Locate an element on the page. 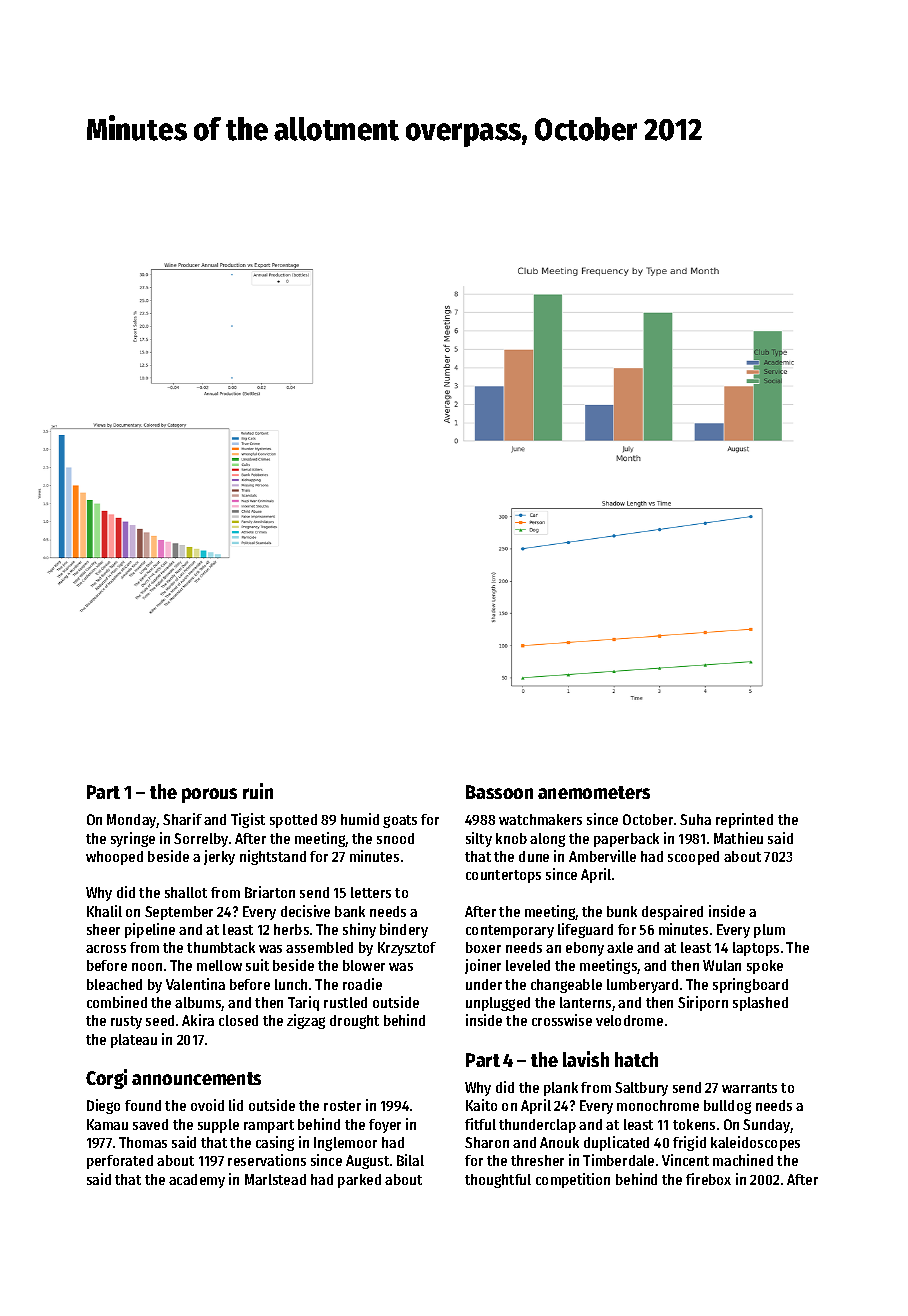 The width and height of the document is (908, 1316). dune is located at coordinates (534, 856).
